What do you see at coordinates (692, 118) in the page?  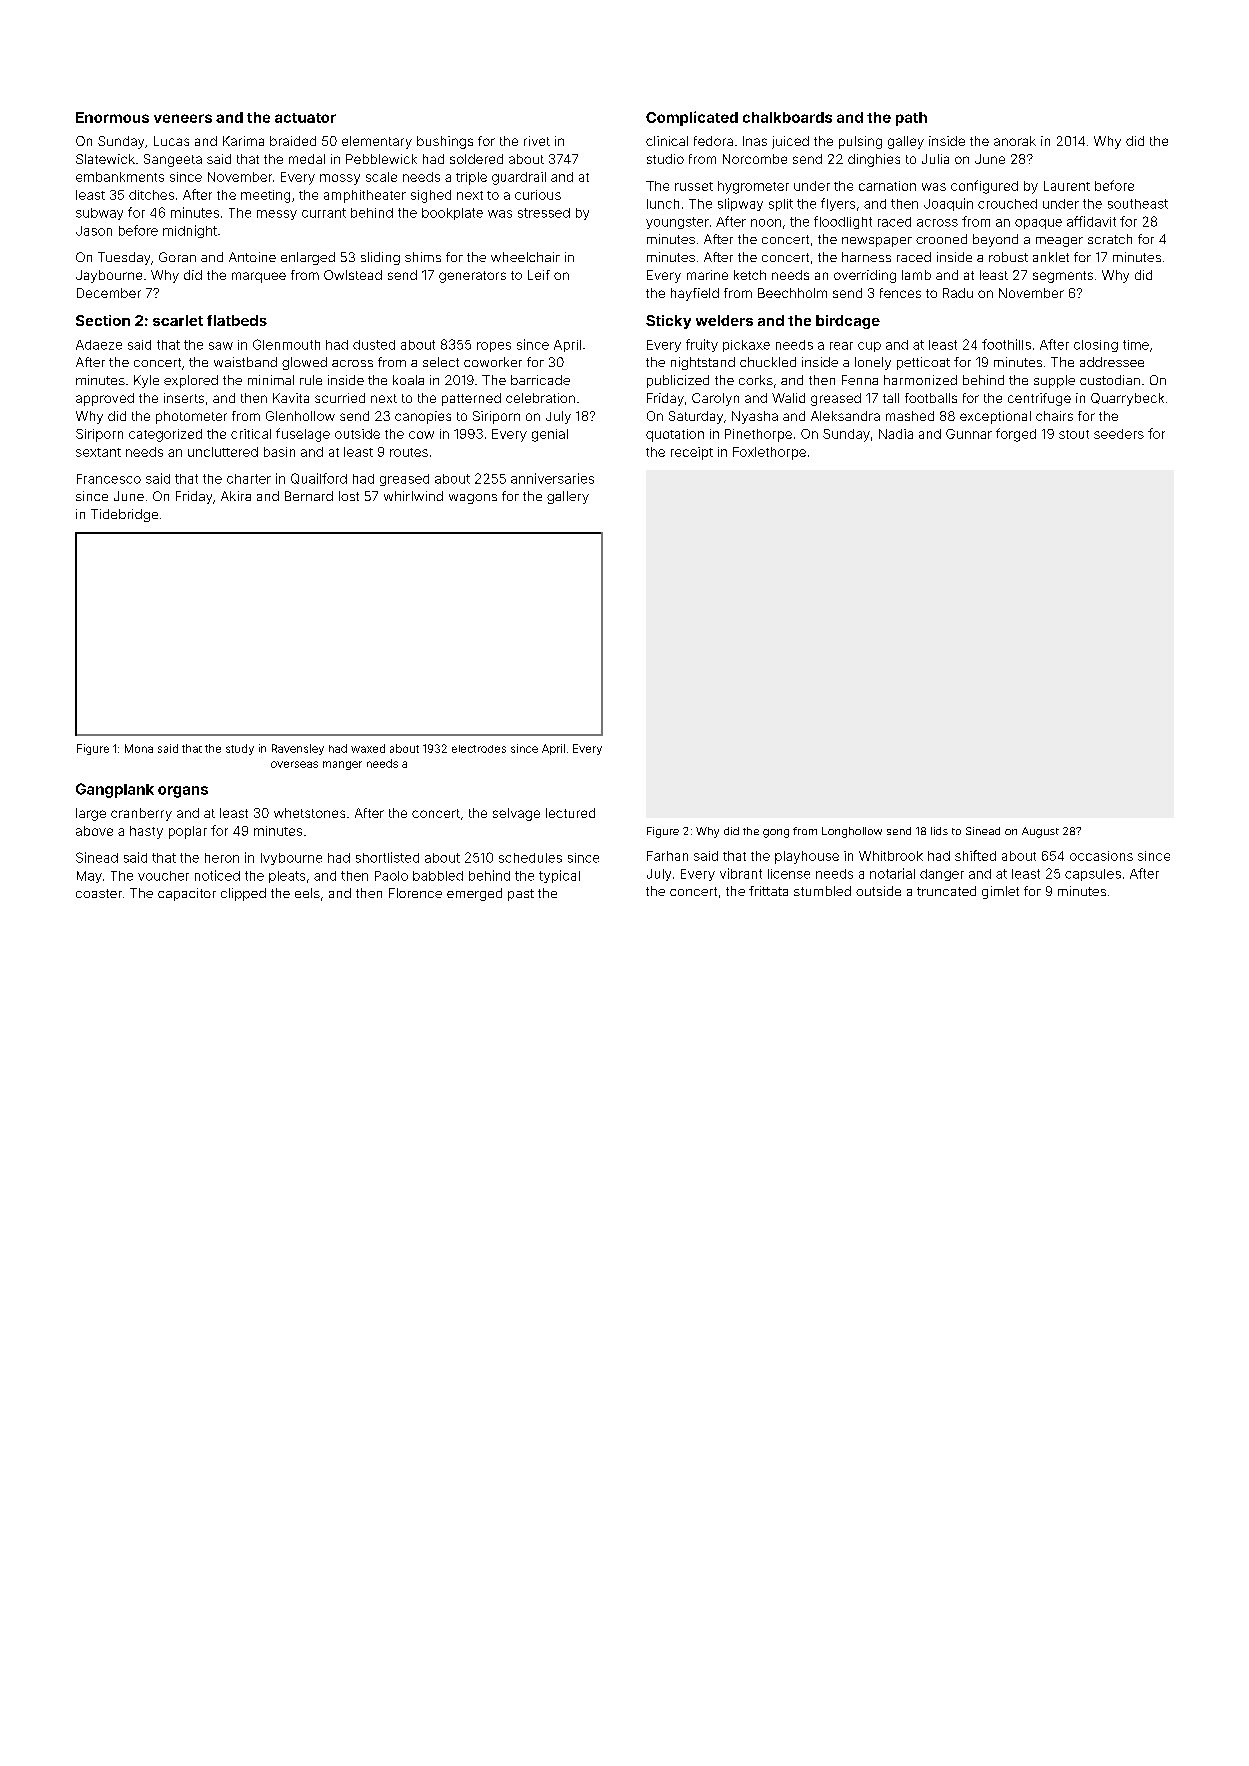 I see `Complicated` at bounding box center [692, 118].
